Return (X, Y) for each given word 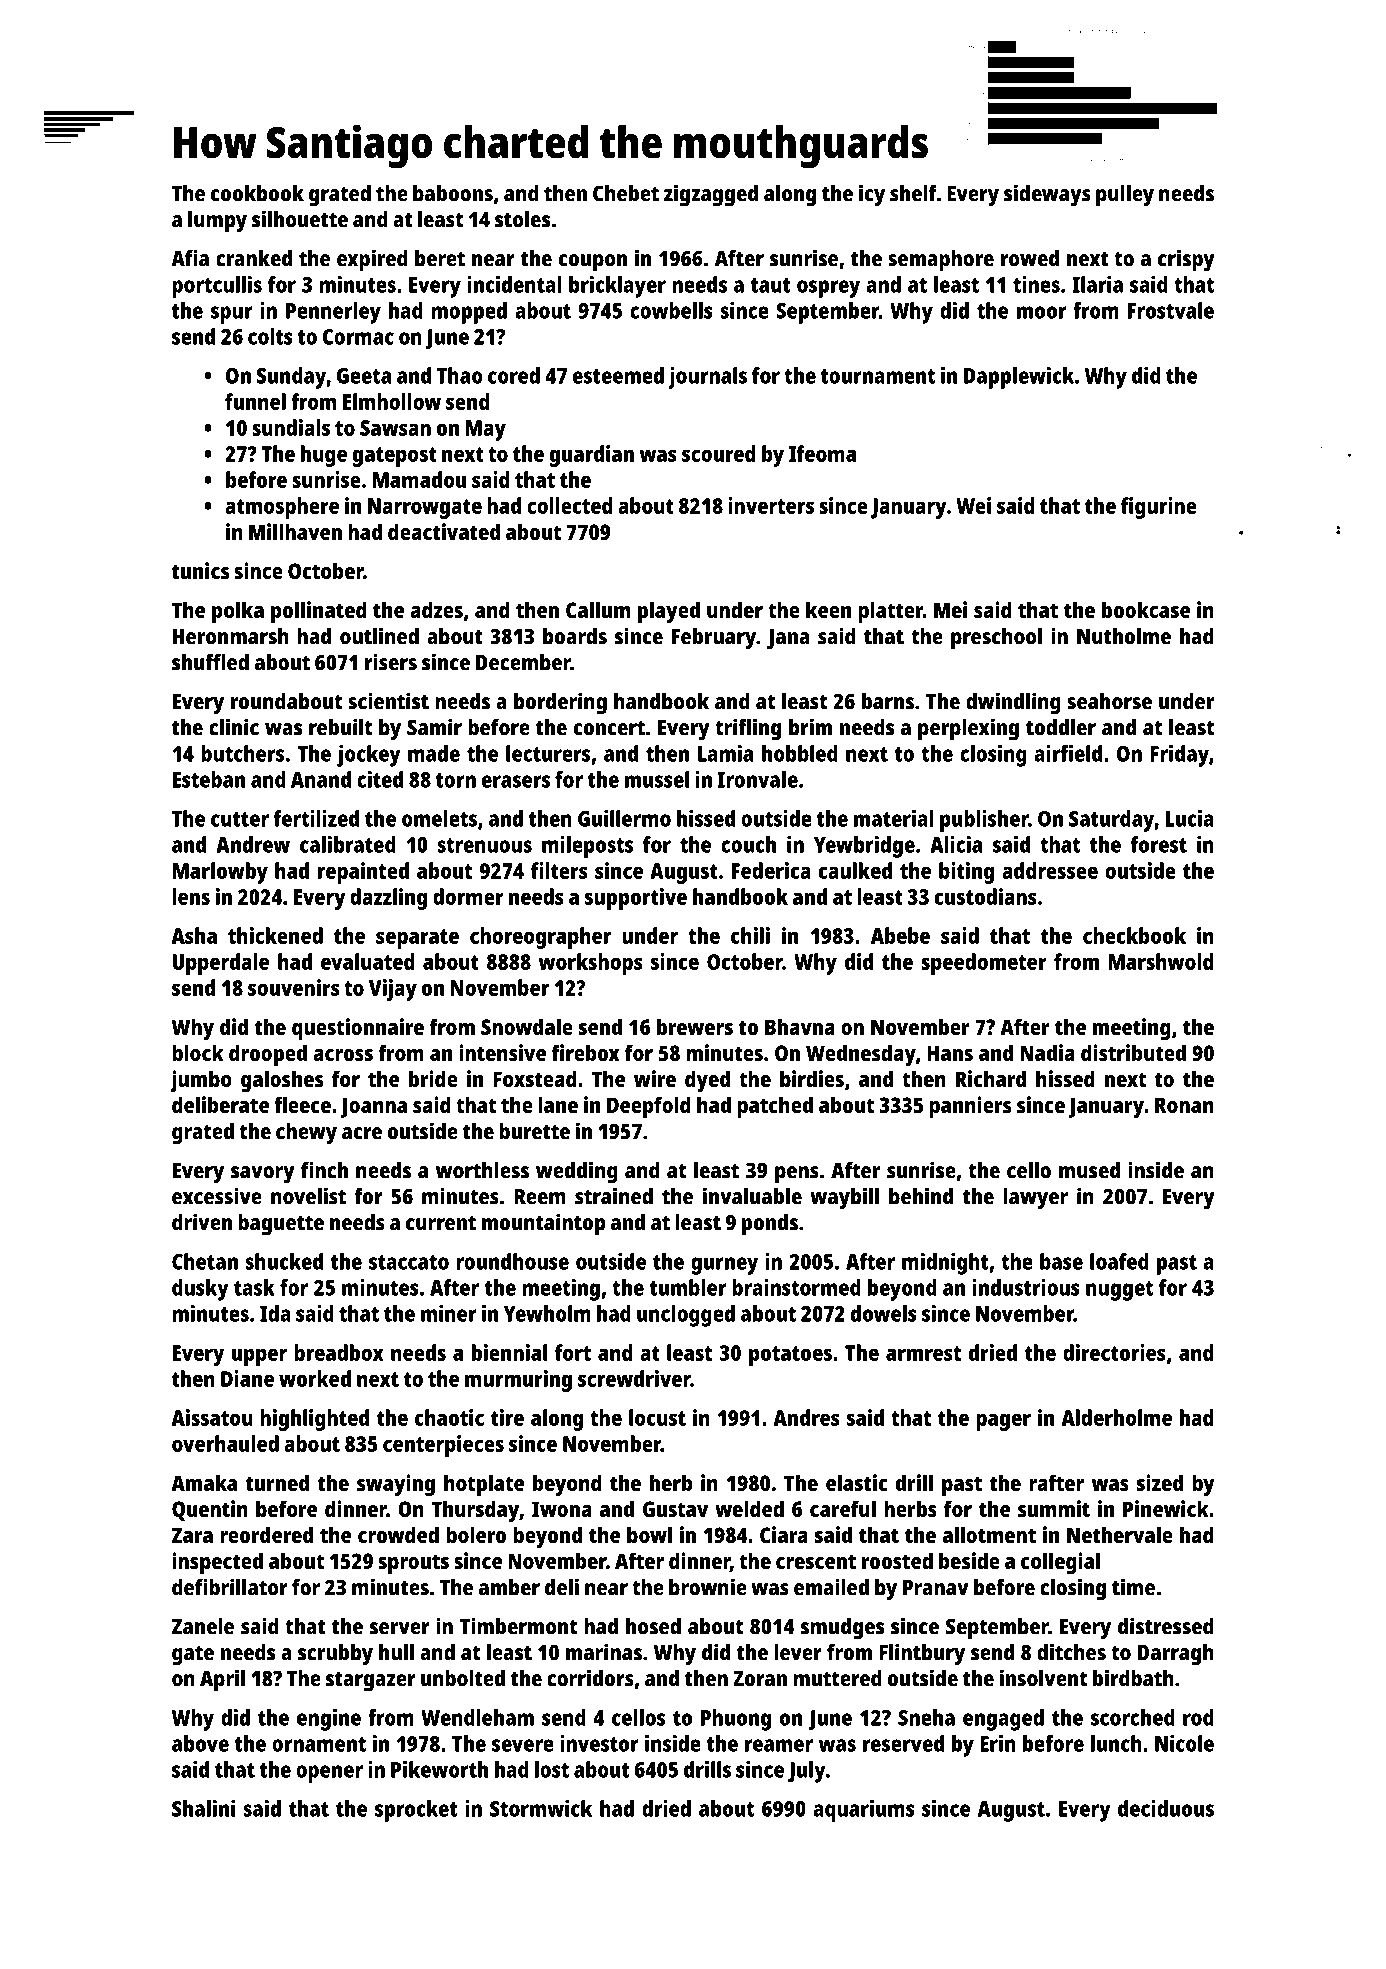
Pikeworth (439, 1769)
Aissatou (212, 1417)
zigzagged (711, 195)
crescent (816, 1561)
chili (750, 935)
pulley (1125, 196)
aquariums (864, 1811)
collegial (1060, 1563)
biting (966, 873)
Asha (194, 935)
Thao (460, 375)
